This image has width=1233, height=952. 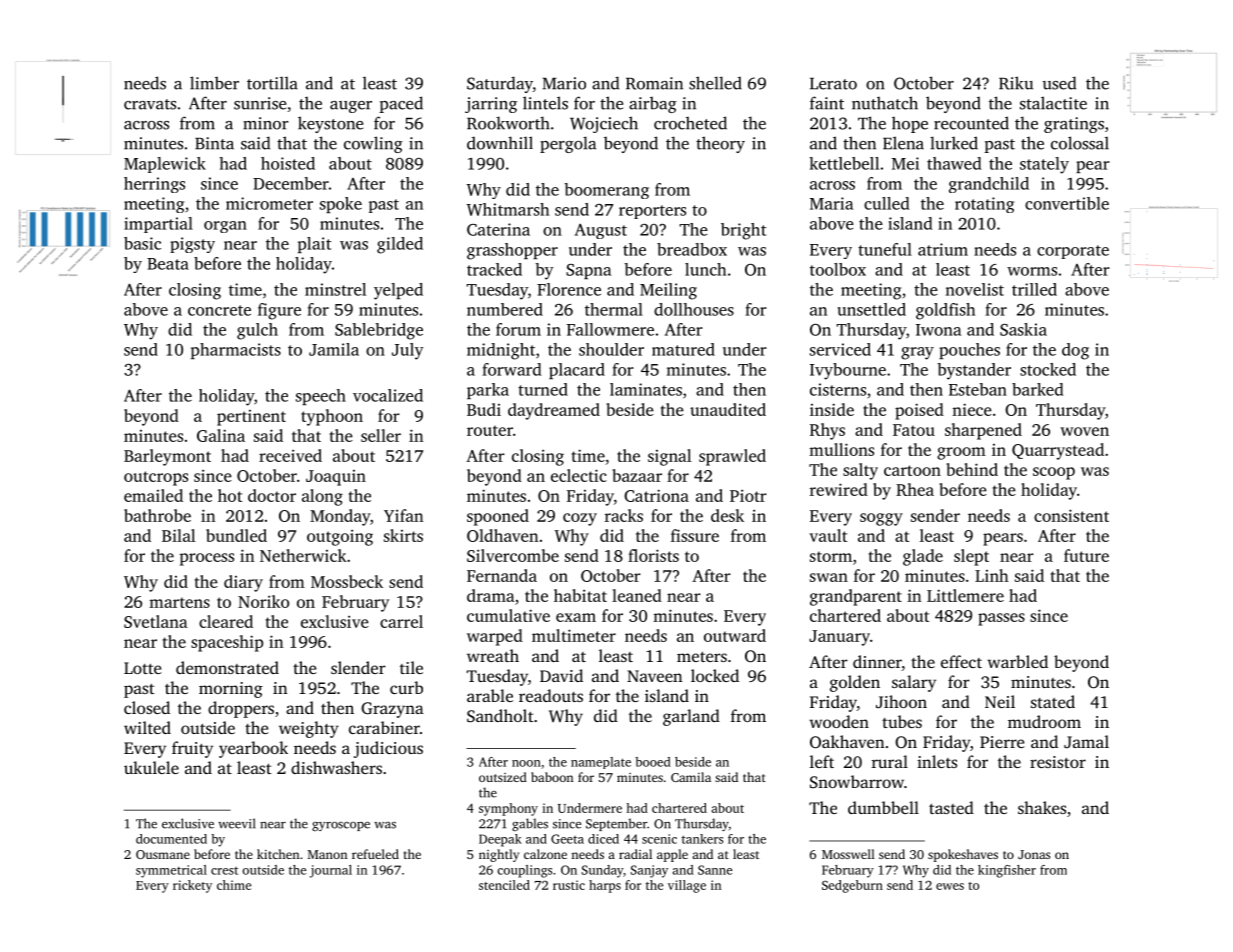 I want to click on midnight, so click(x=501, y=351).
